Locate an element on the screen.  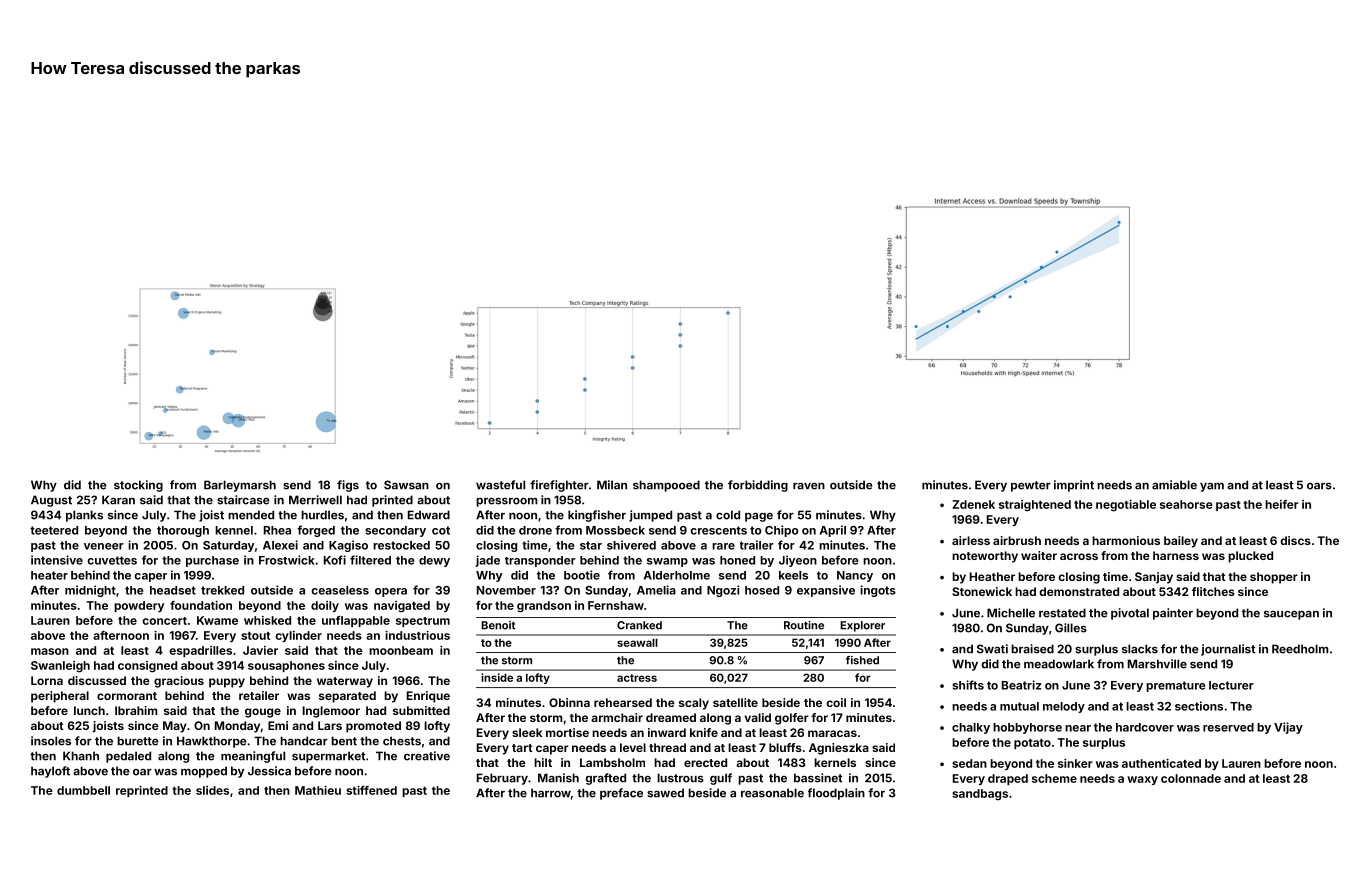
inward is located at coordinates (667, 732).
